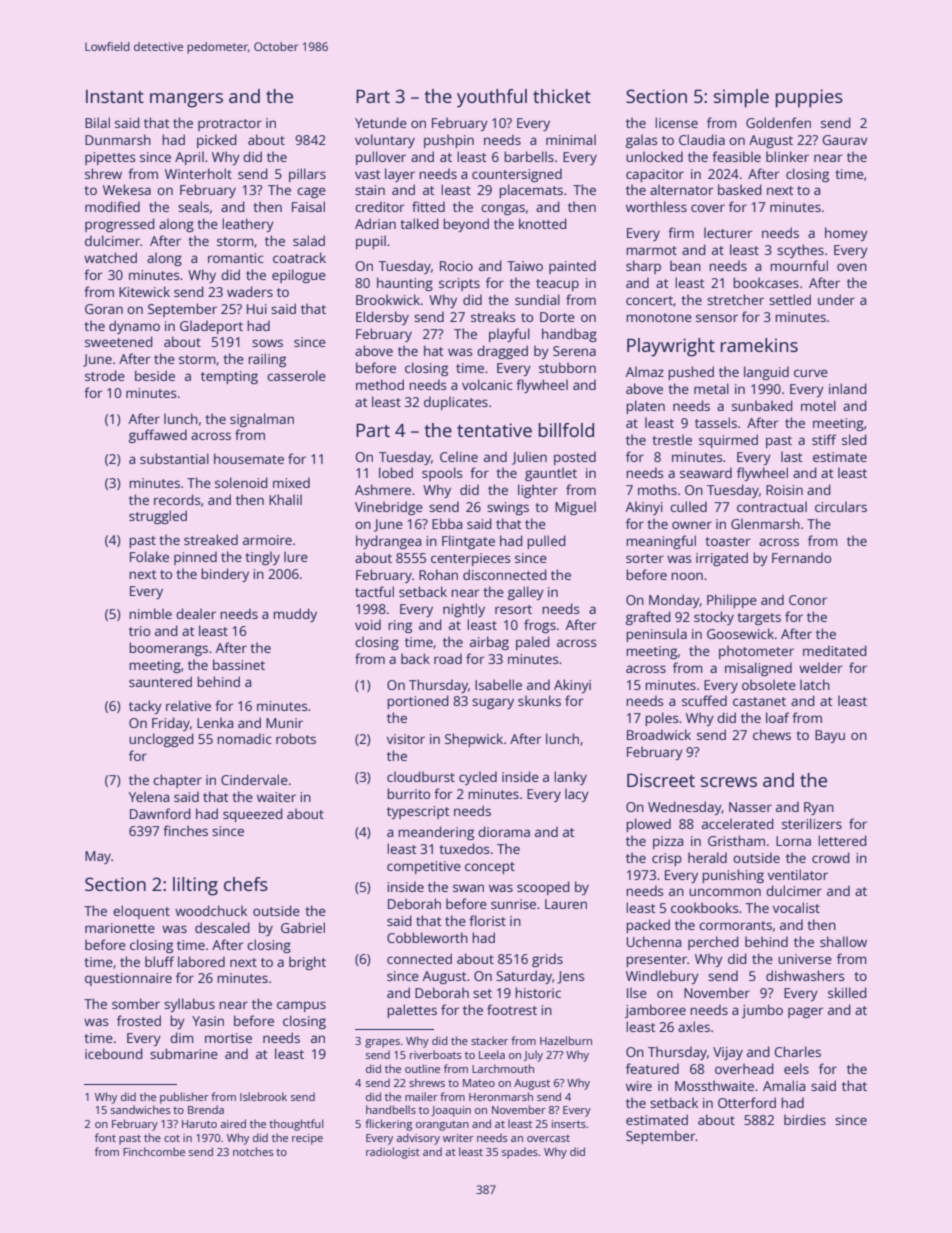 The image size is (952, 1233). Describe the element at coordinates (474, 740) in the screenshot. I see `Shepwick` at that location.
